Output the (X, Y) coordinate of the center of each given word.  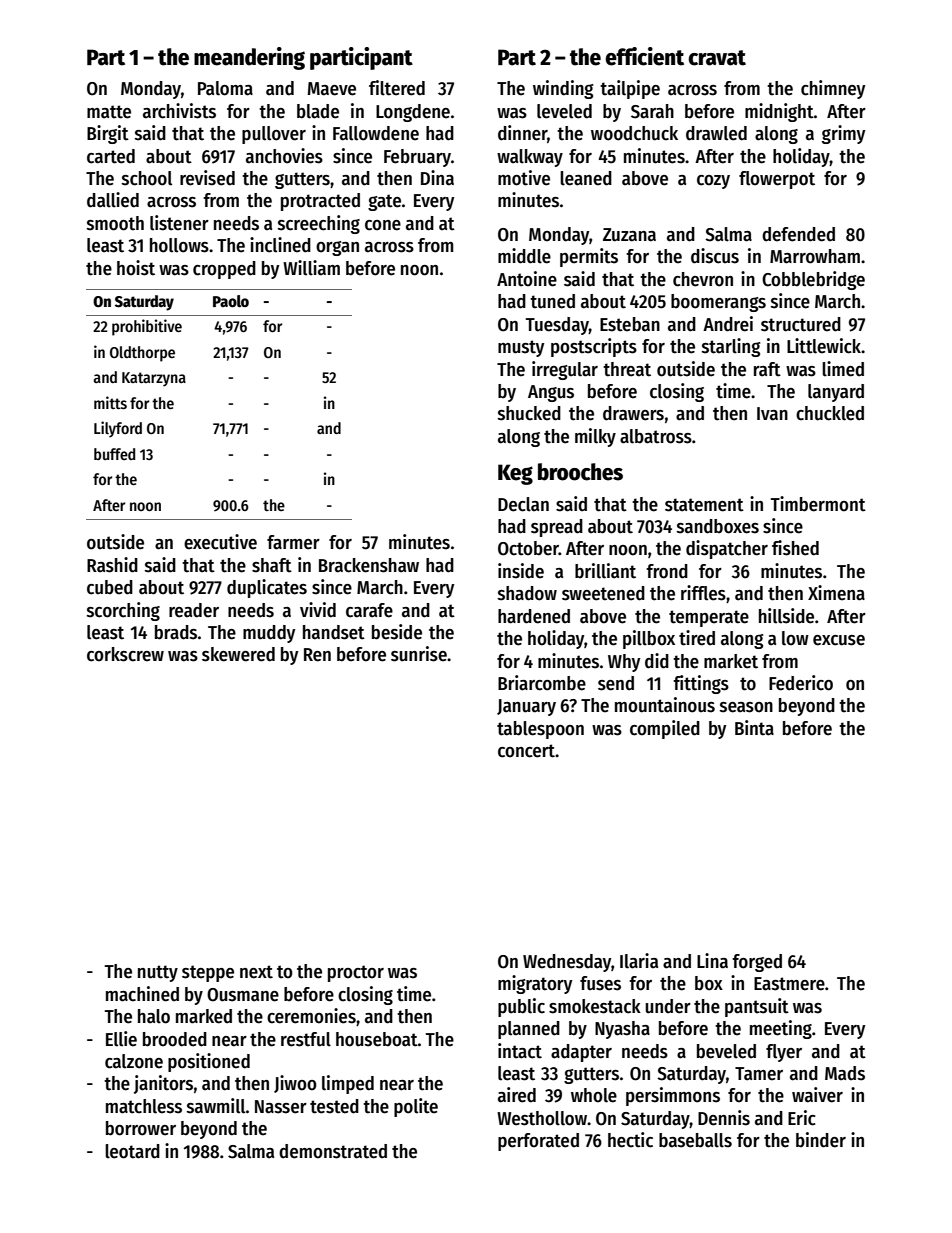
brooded (175, 1039)
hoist (136, 268)
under (668, 1006)
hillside (786, 616)
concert (526, 751)
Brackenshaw (369, 565)
